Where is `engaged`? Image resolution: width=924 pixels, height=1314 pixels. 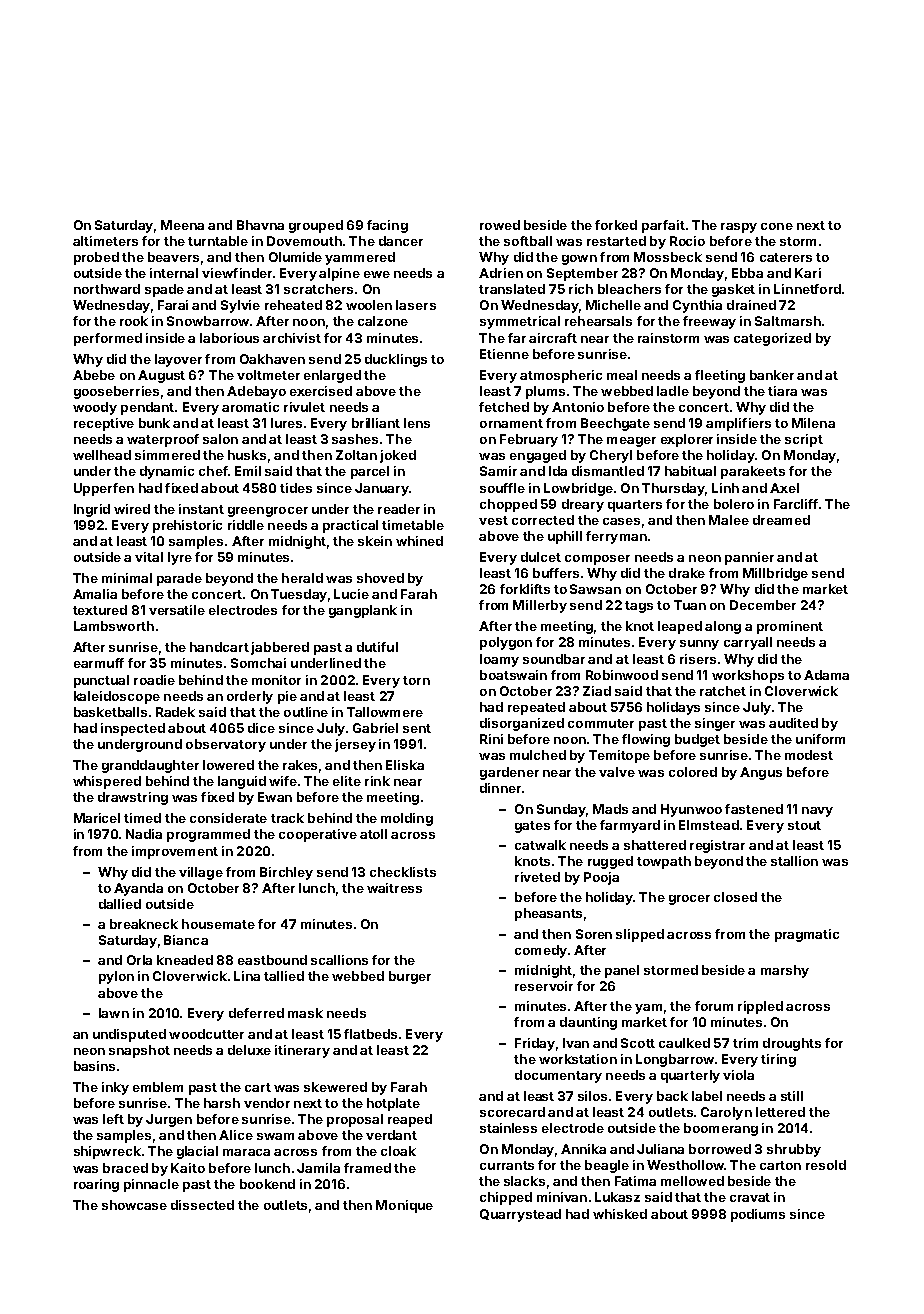 engaged is located at coordinates (538, 456).
